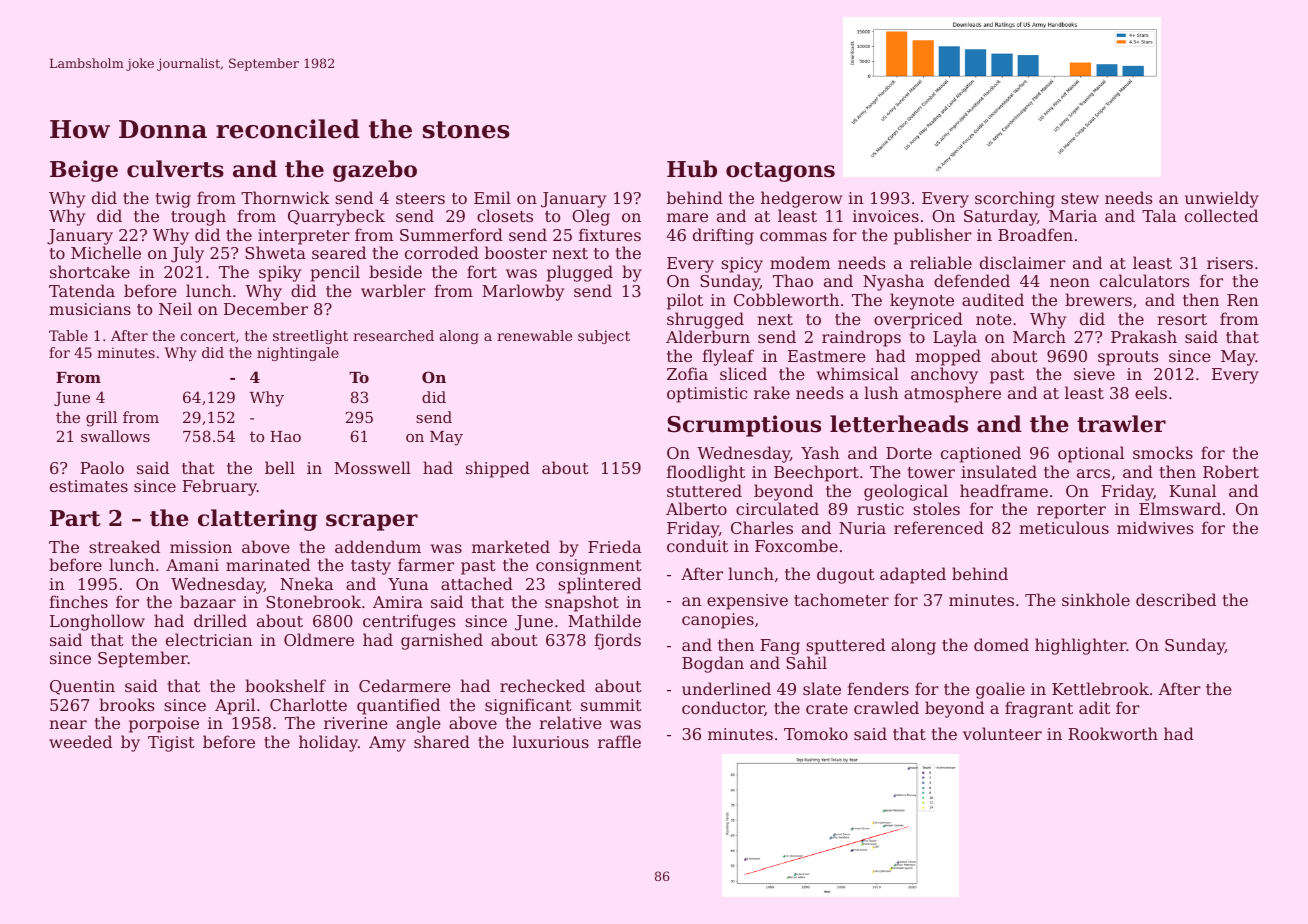  What do you see at coordinates (356, 723) in the screenshot?
I see `riverine` at bounding box center [356, 723].
